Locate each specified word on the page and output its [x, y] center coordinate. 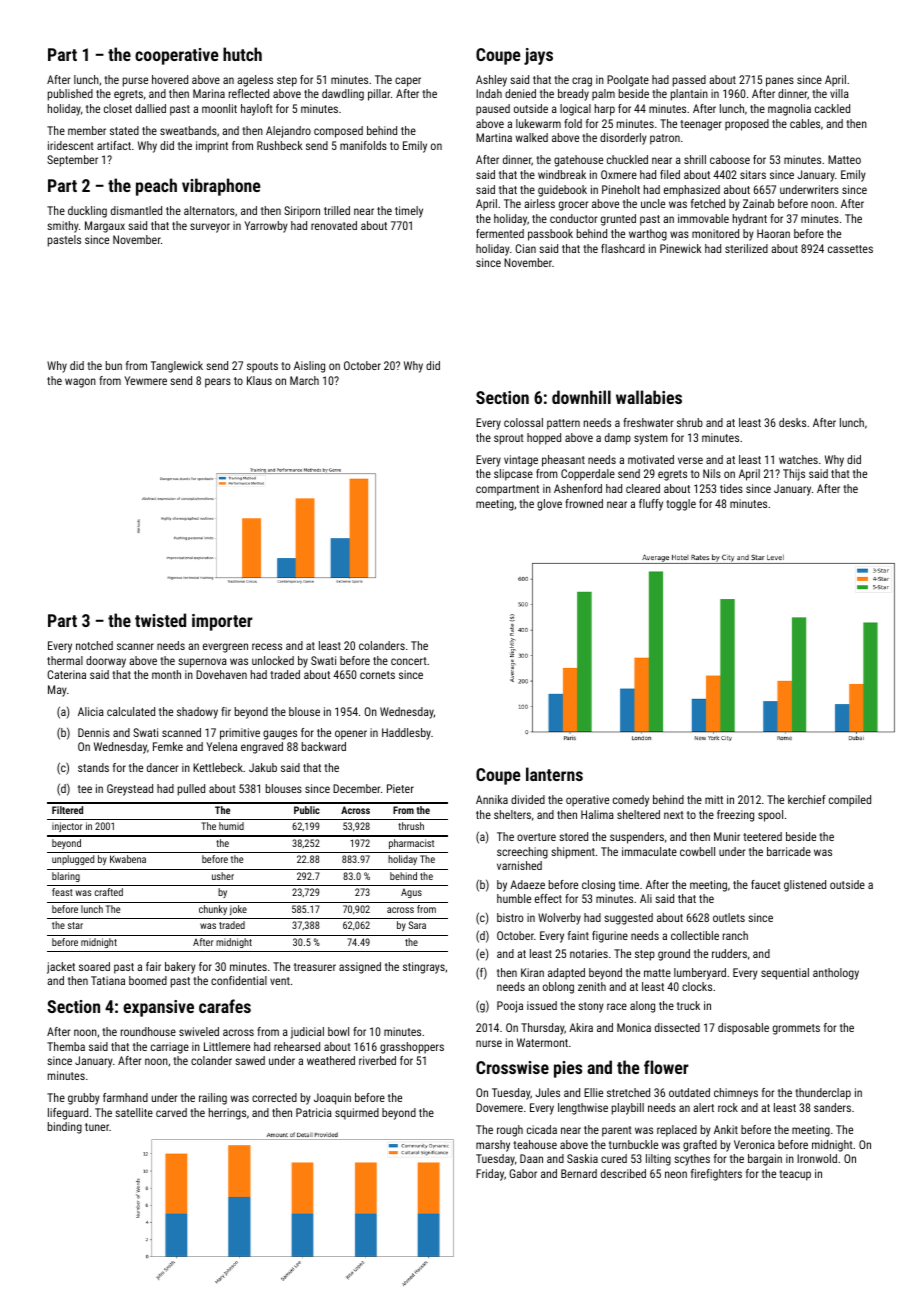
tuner [97, 1127]
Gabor [523, 1173]
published [70, 95]
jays [538, 56]
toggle [681, 505]
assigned [360, 968]
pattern [563, 424]
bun [114, 365]
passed [689, 81]
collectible [695, 935]
